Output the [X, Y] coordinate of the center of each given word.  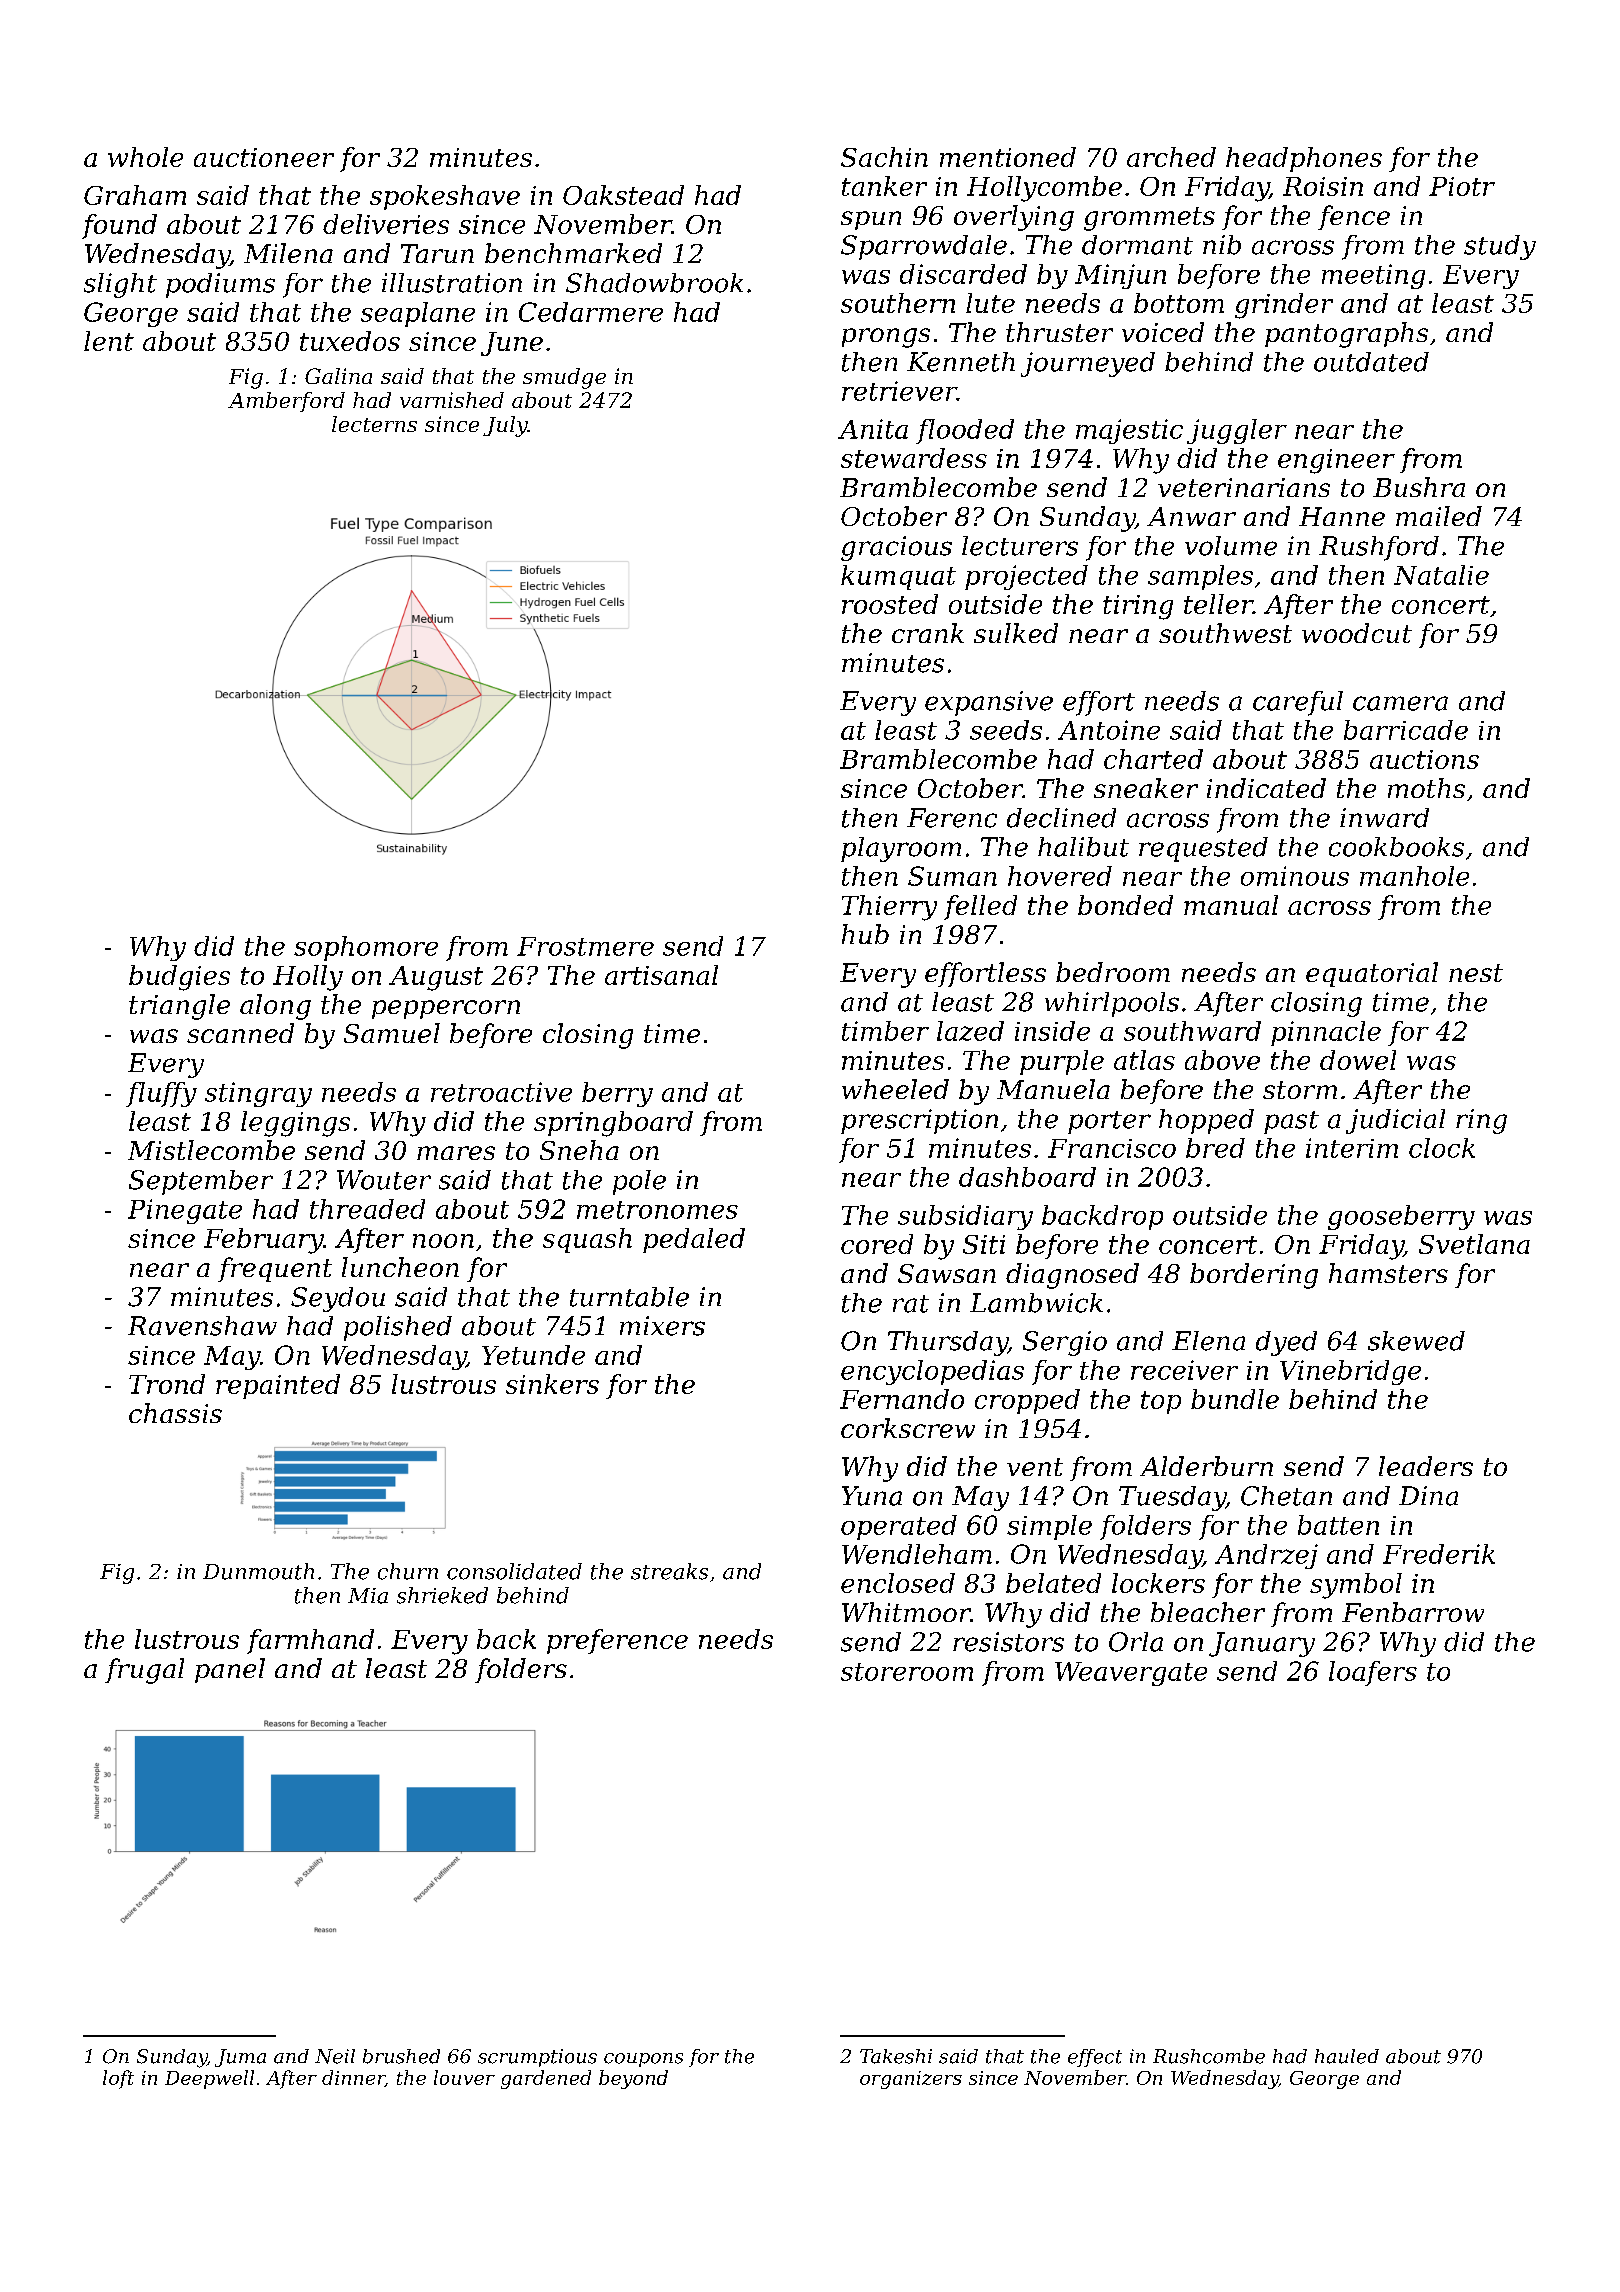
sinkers [552, 1384]
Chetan [1286, 1496]
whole [145, 157]
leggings [295, 1124]
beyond [633, 2079]
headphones [1304, 159]
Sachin [884, 157]
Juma [240, 2058]
